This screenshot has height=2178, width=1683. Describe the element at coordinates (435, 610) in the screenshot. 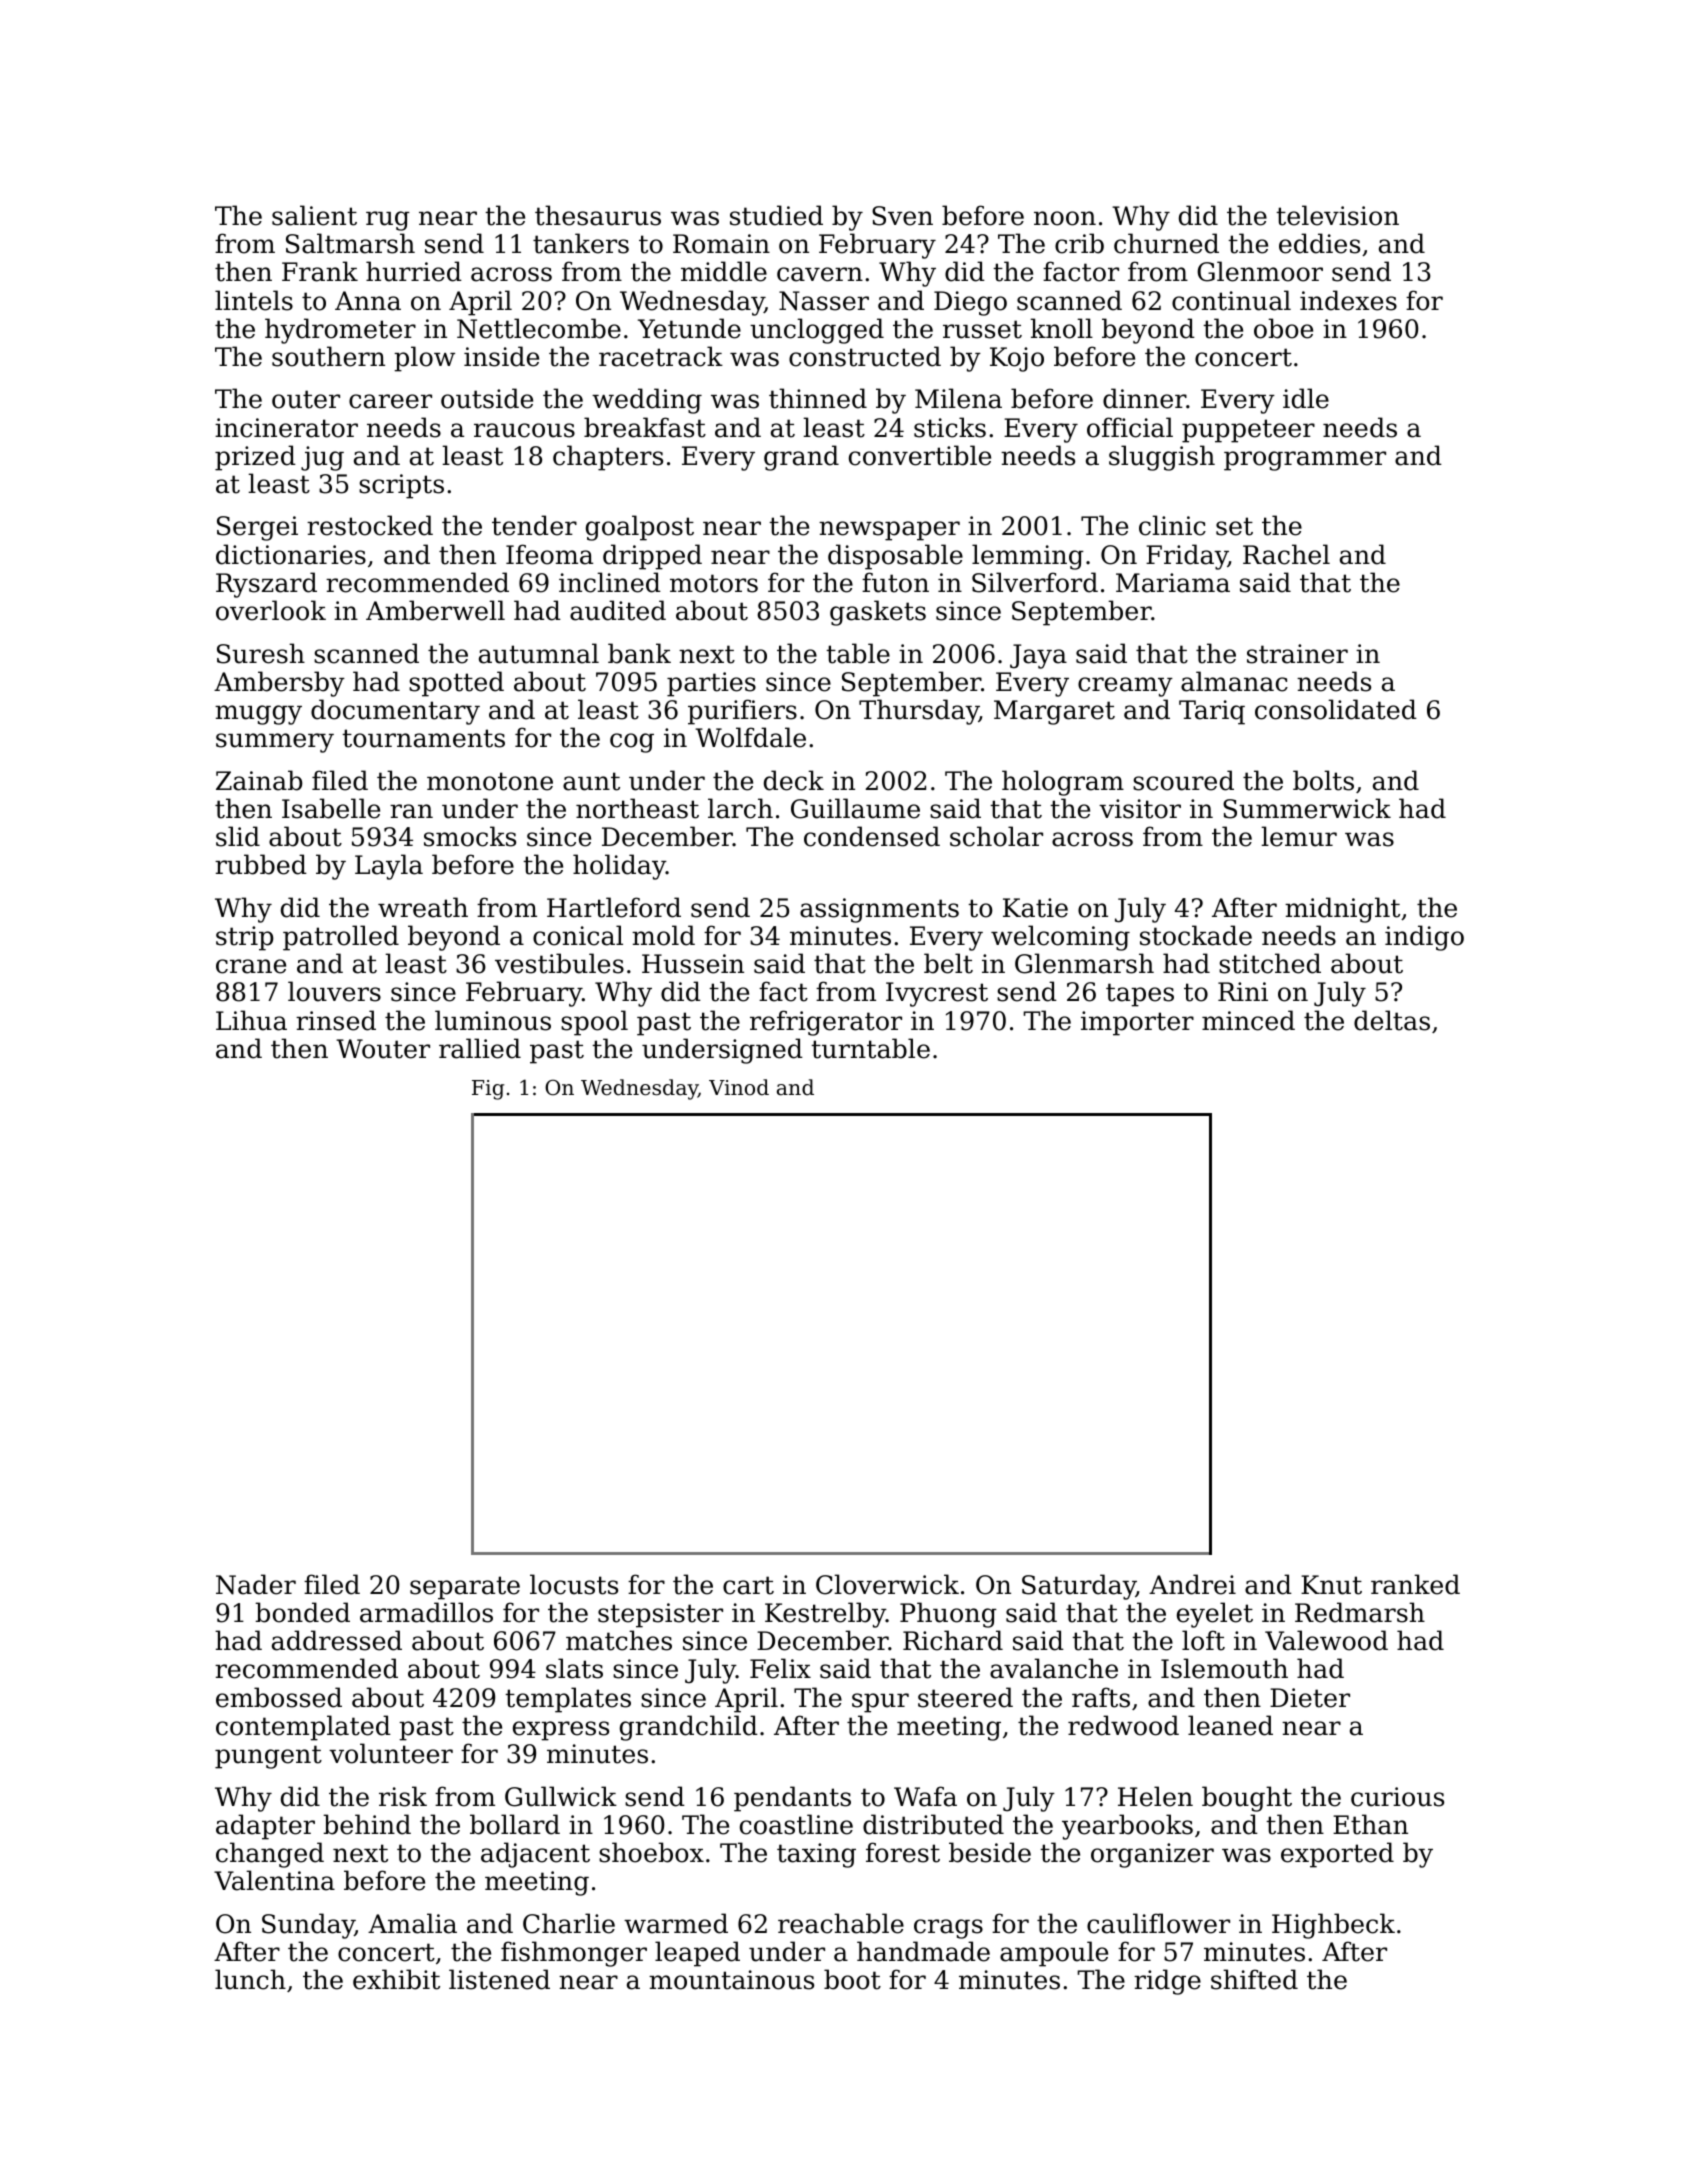

I see `Amberwell` at that location.
